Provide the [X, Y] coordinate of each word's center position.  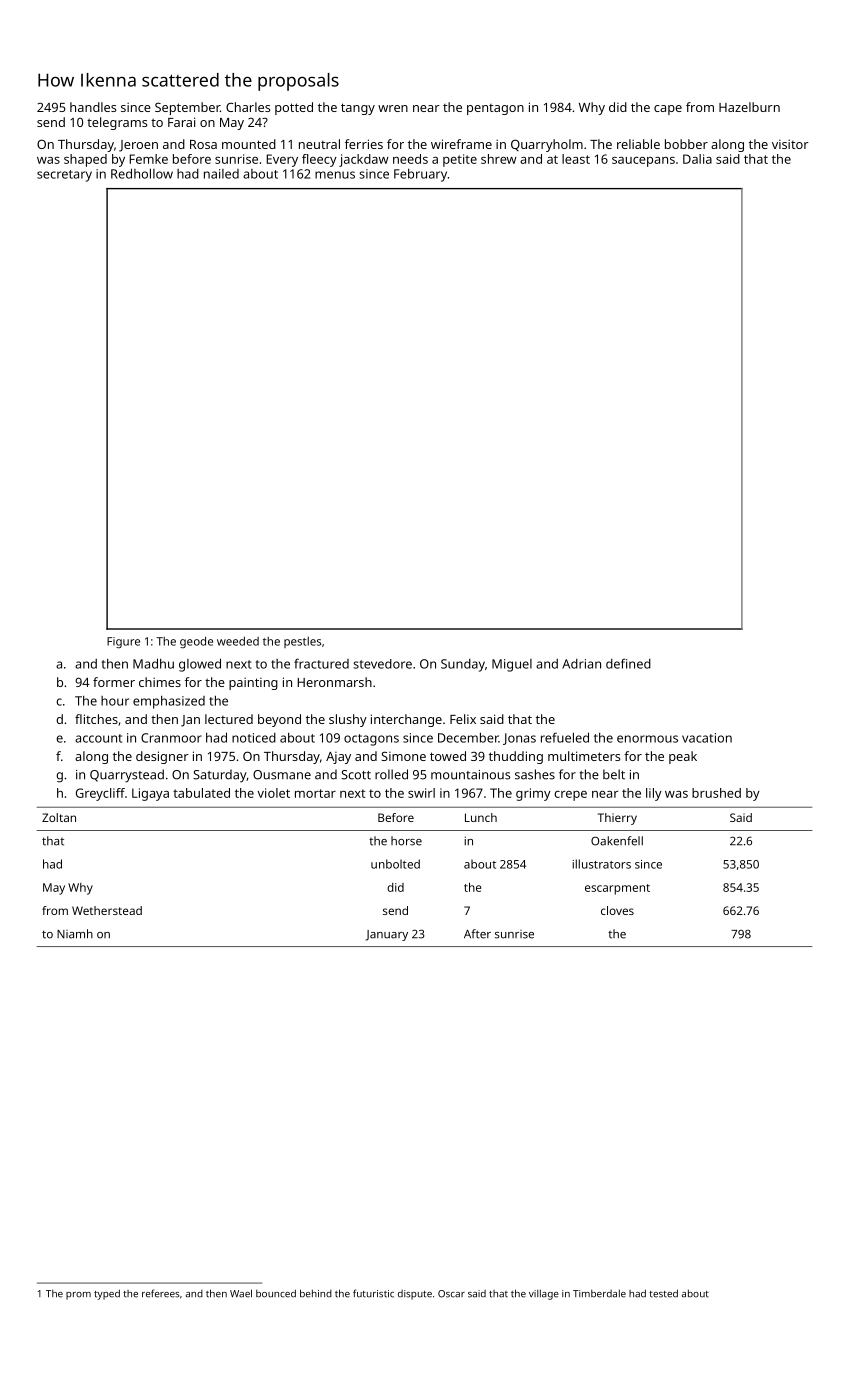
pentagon [495, 109]
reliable [638, 144]
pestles [302, 642]
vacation [707, 738]
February [420, 175]
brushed [716, 793]
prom [78, 1296]
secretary [64, 176]
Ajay [338, 758]
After [477, 934]
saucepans [643, 162]
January [387, 935]
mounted [249, 144]
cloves [617, 910]
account [98, 738]
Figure [123, 643]
